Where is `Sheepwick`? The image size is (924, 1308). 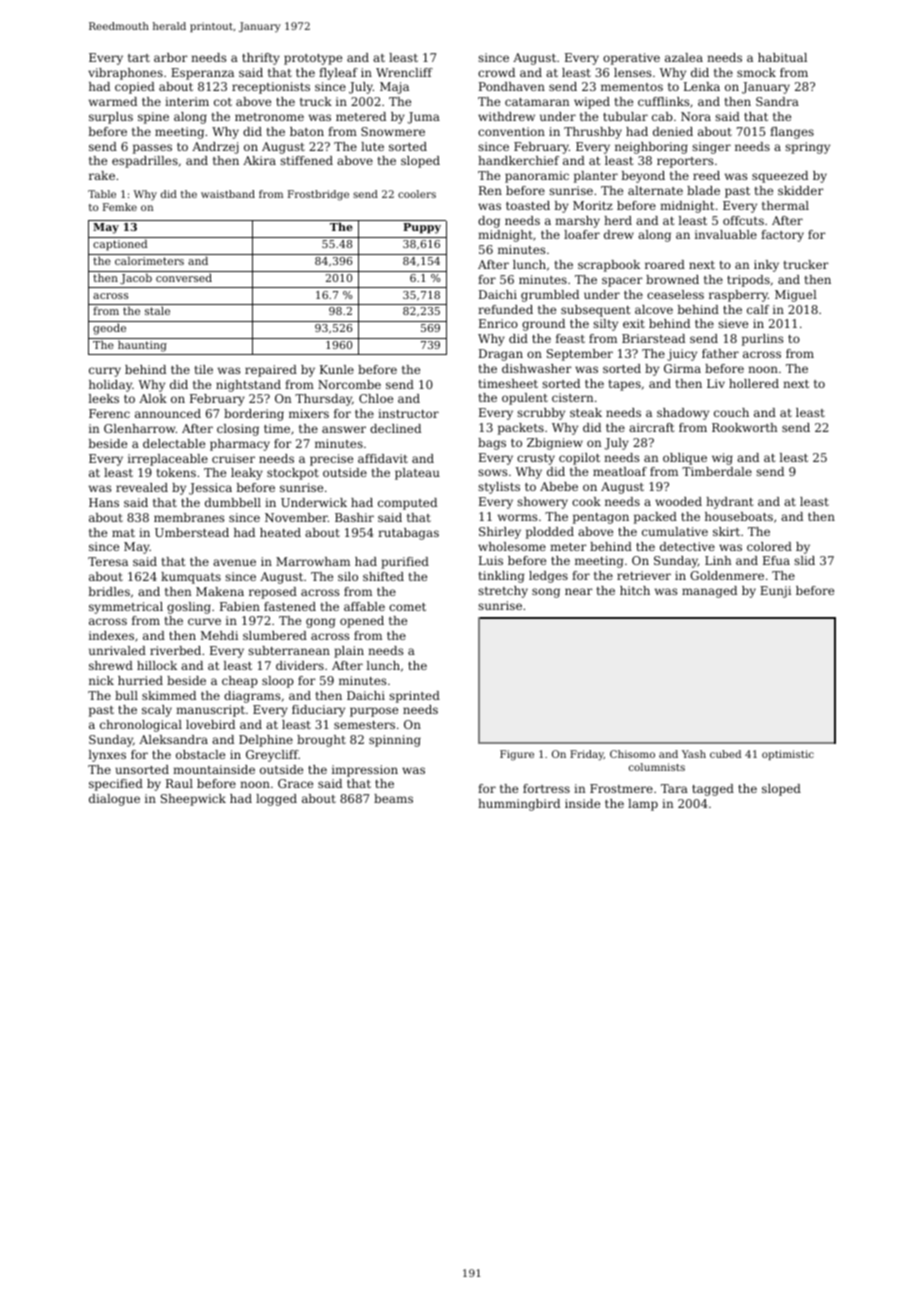 Sheepwick is located at coordinates (193, 800).
